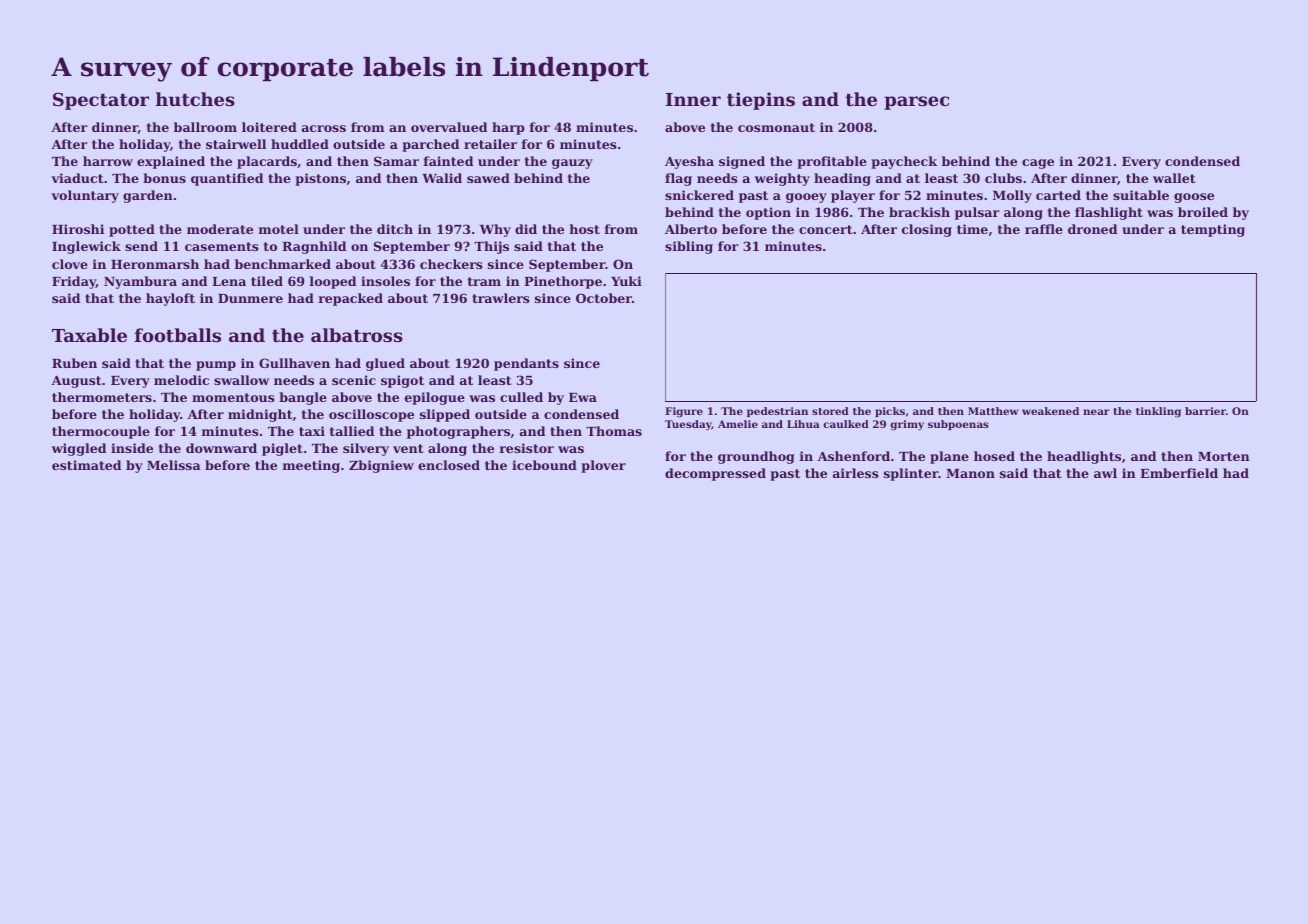  What do you see at coordinates (993, 411) in the screenshot?
I see `Matthew` at bounding box center [993, 411].
